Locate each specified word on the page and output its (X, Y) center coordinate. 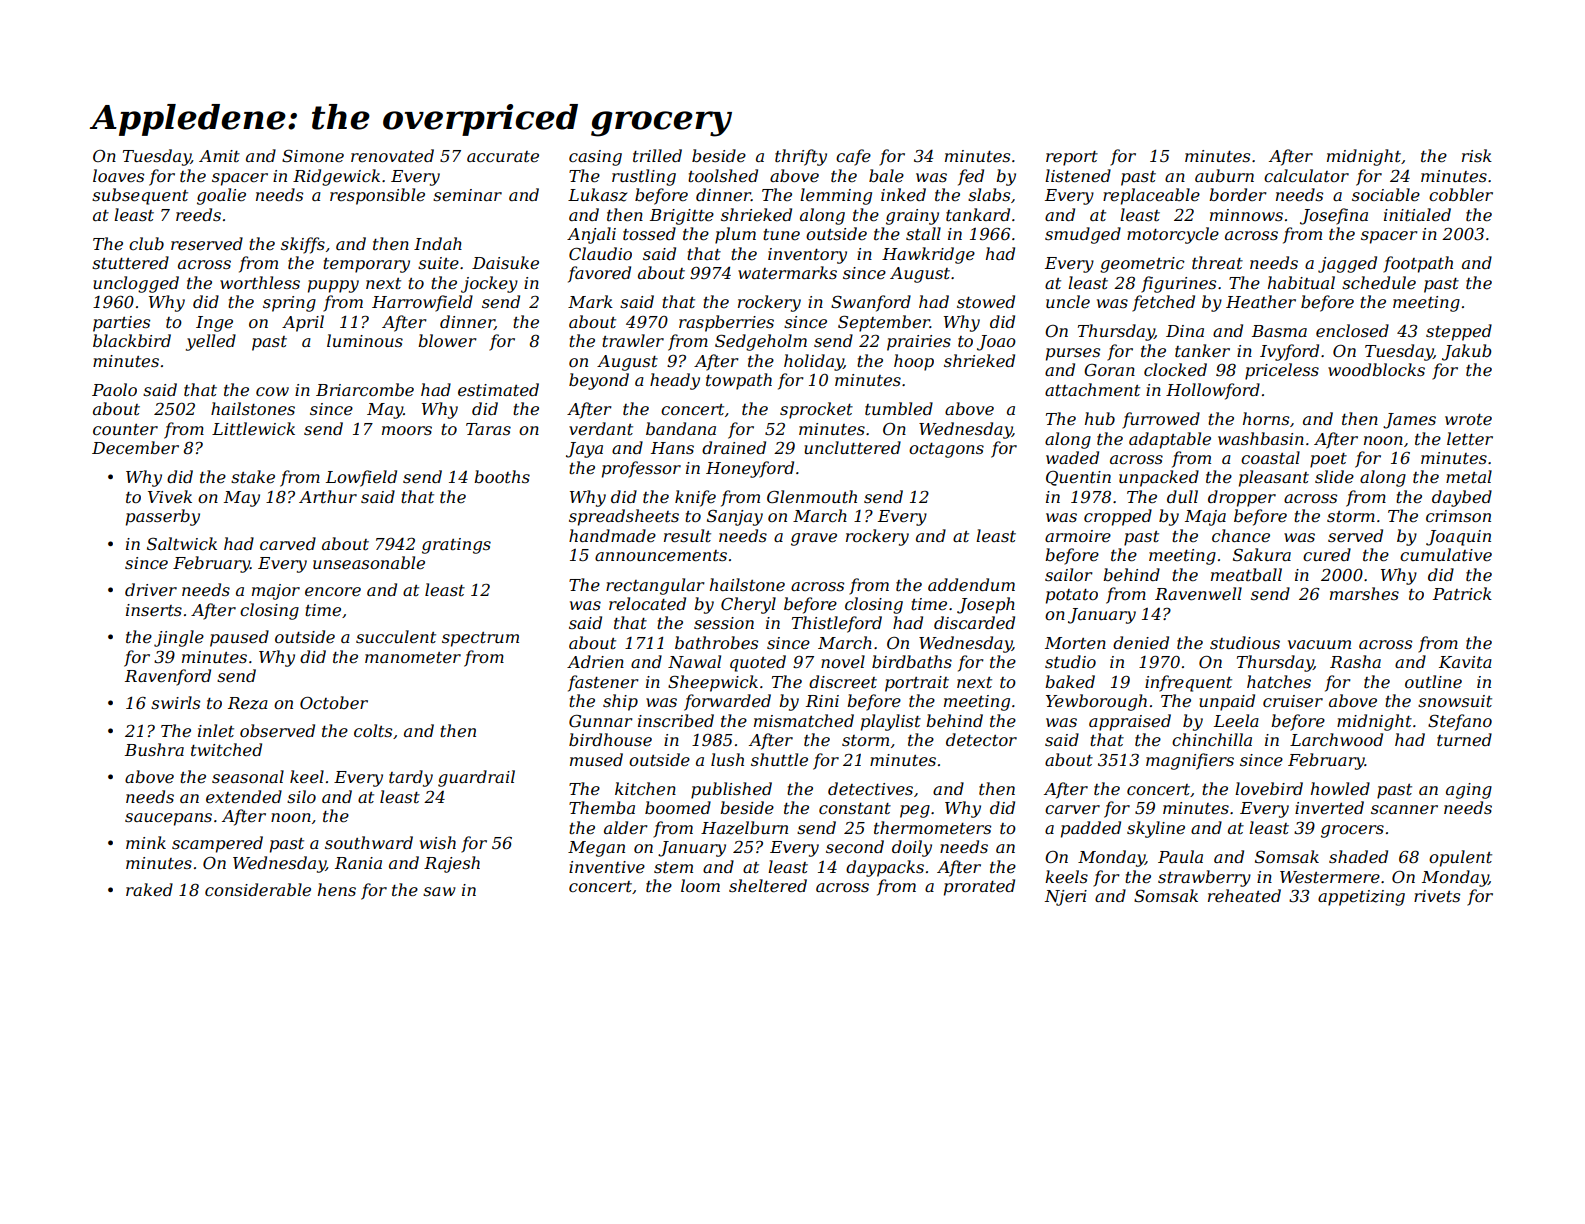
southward (369, 842)
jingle (179, 638)
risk (1477, 155)
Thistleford (837, 624)
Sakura (1262, 554)
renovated (392, 155)
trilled (657, 155)
